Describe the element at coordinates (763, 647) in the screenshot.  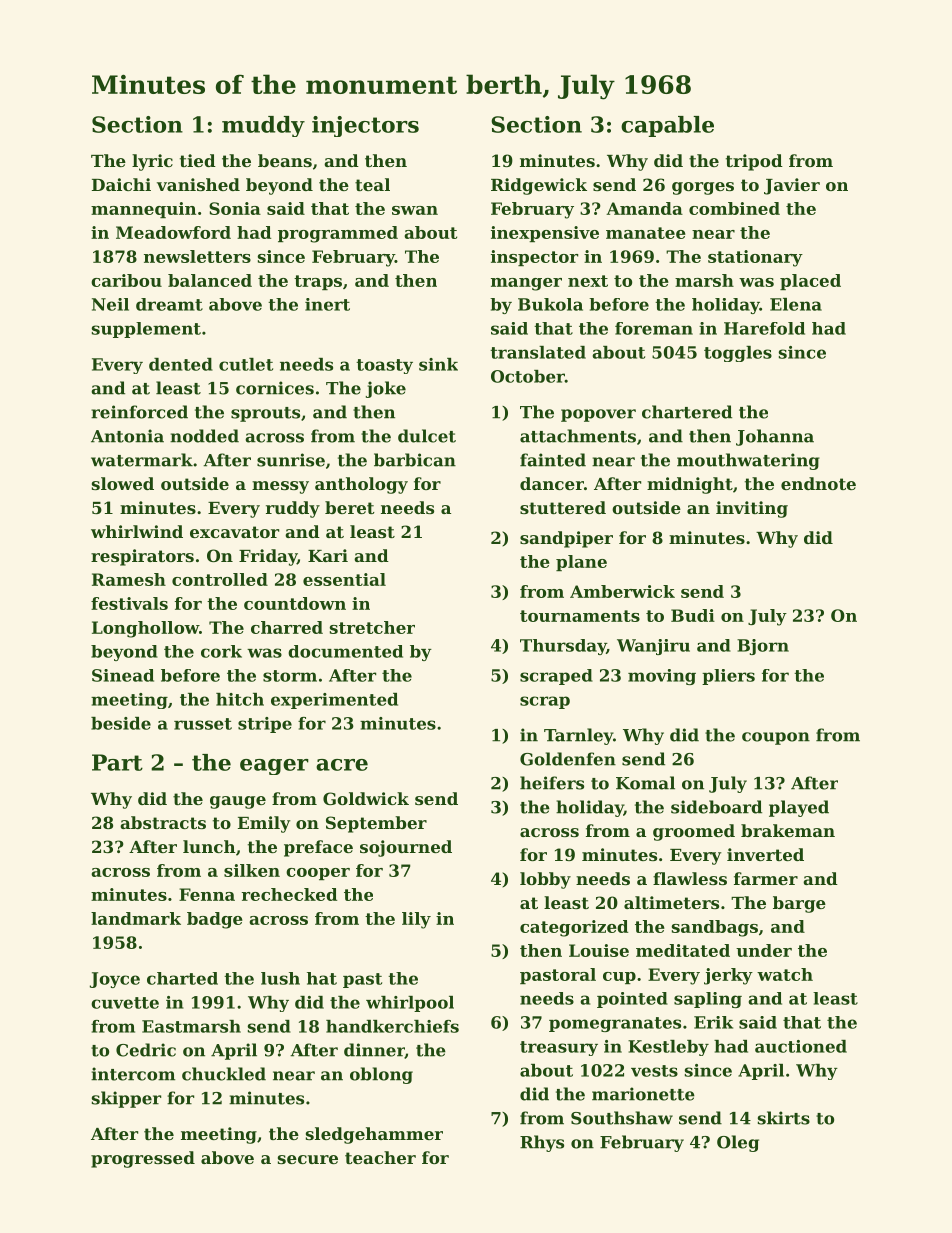
I see `Bjorn` at that location.
